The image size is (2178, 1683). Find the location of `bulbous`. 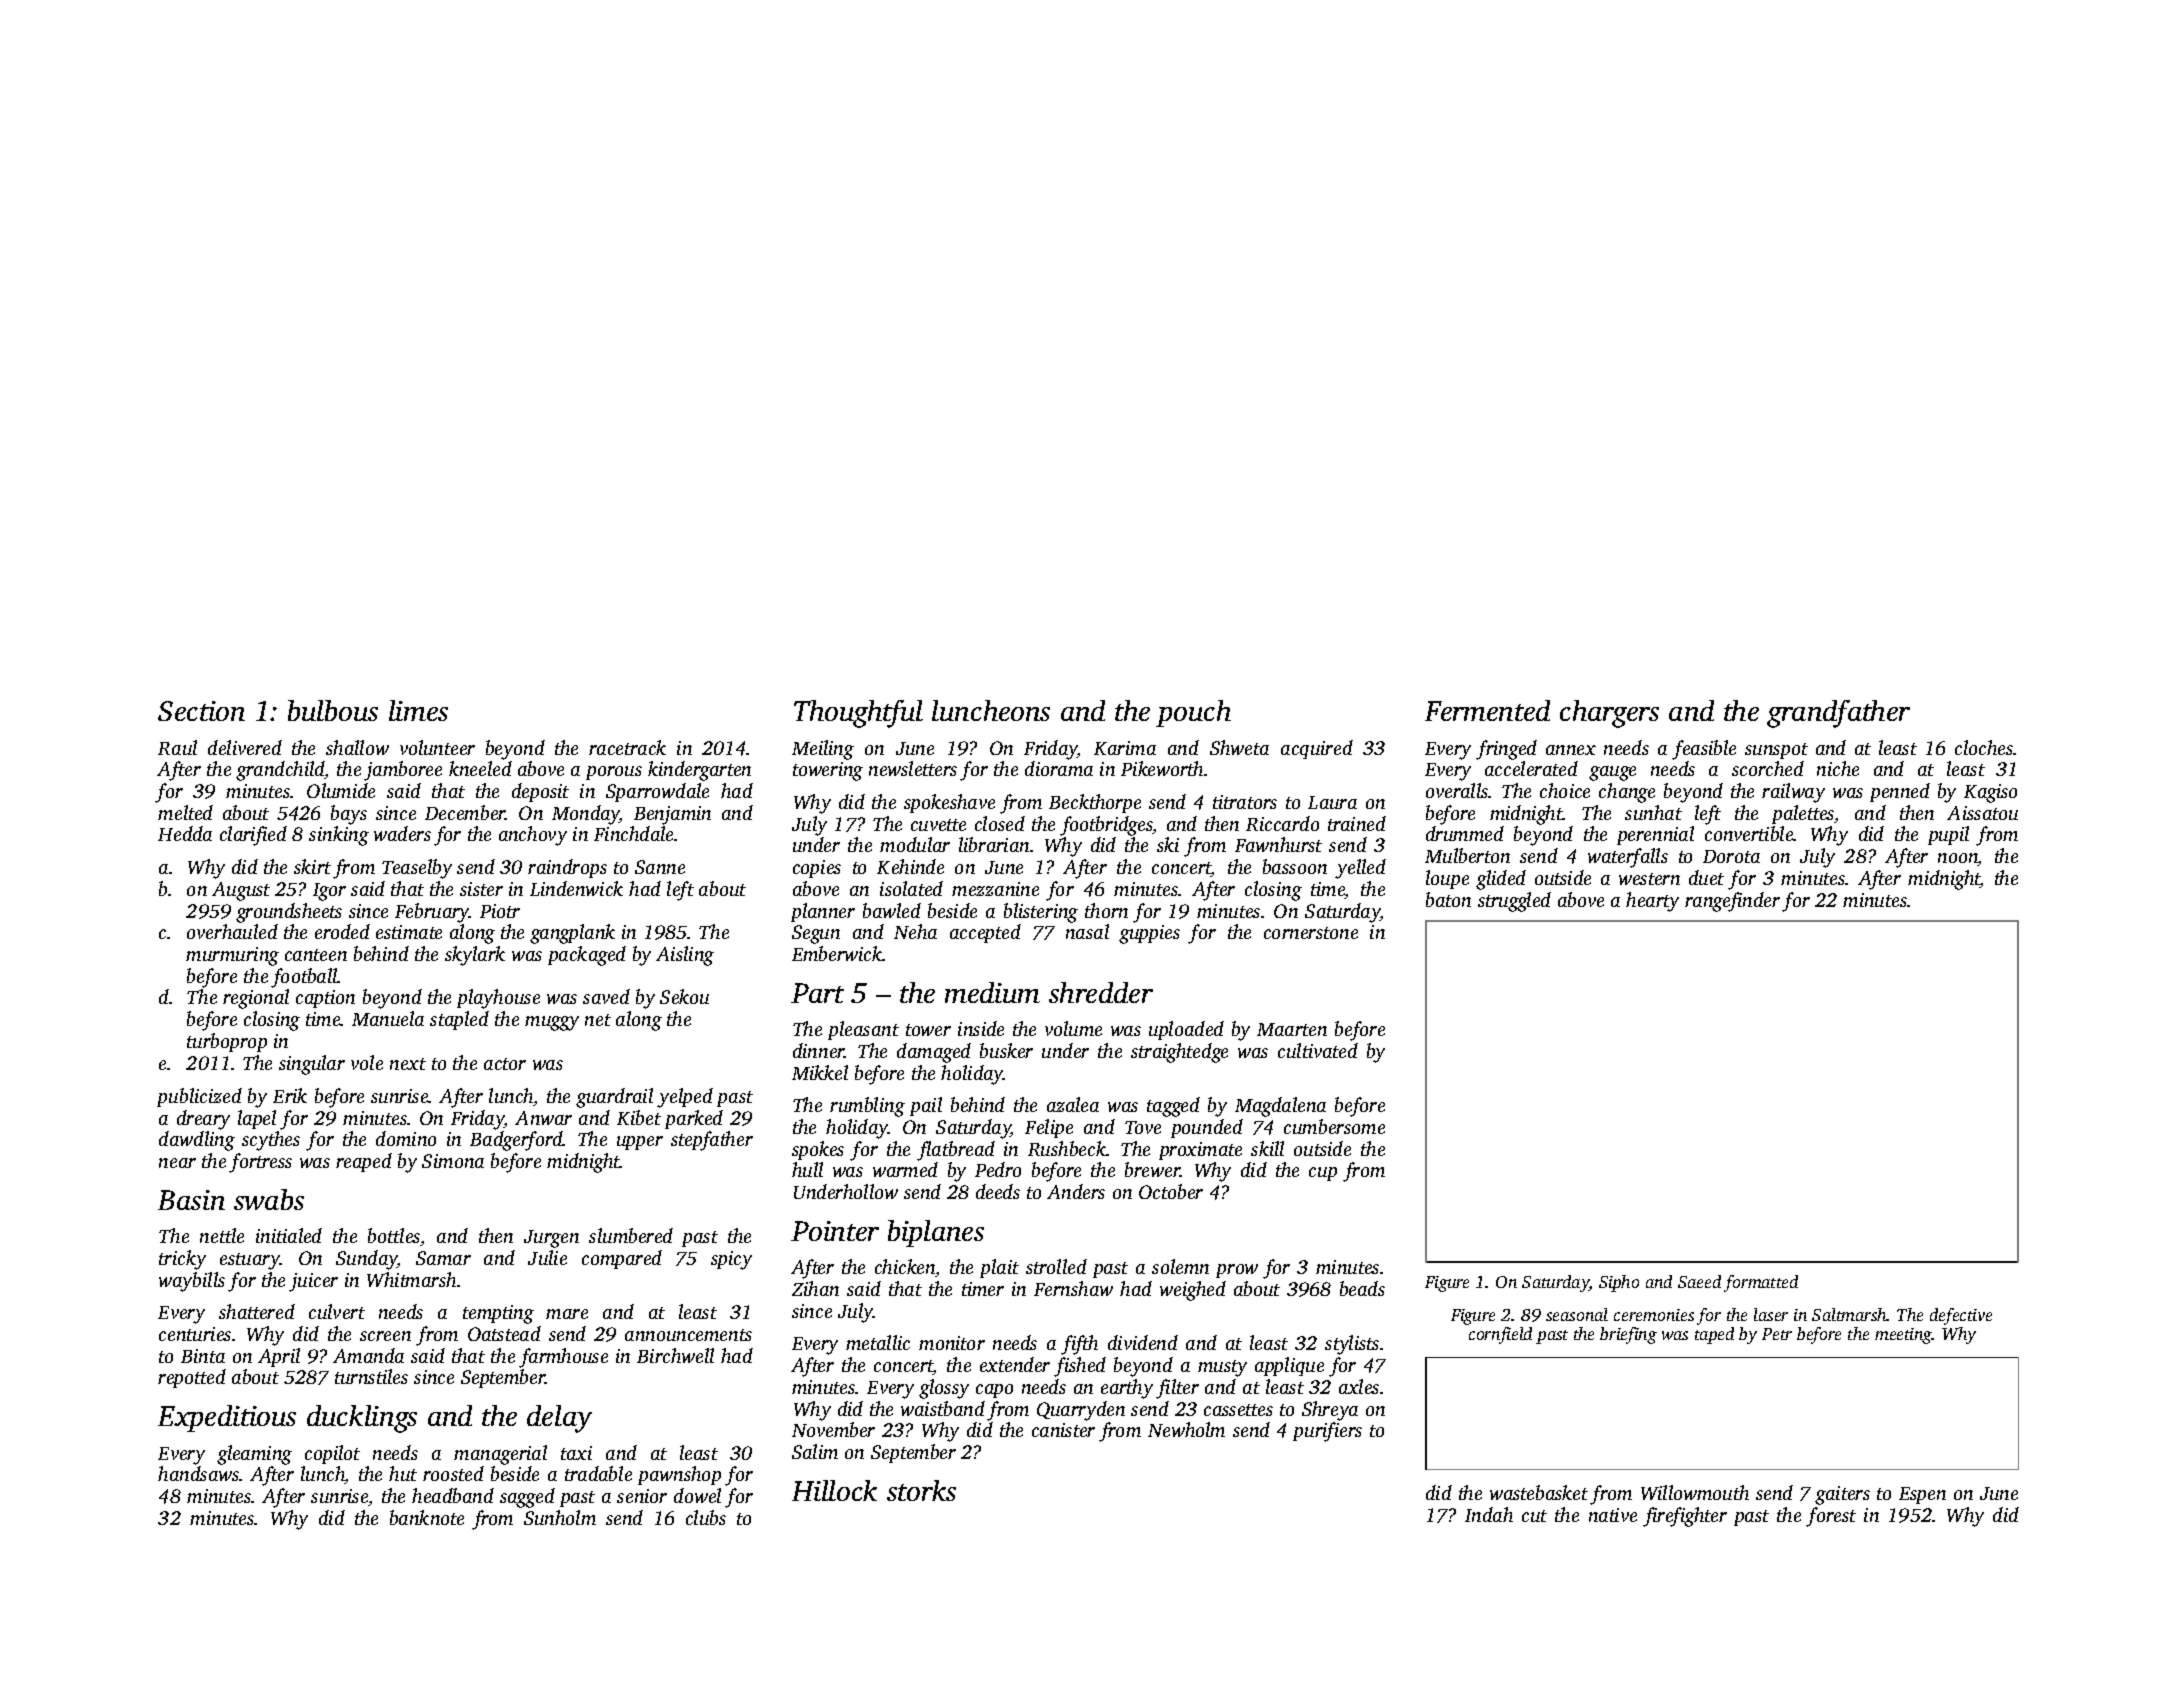

bulbous is located at coordinates (333, 710).
